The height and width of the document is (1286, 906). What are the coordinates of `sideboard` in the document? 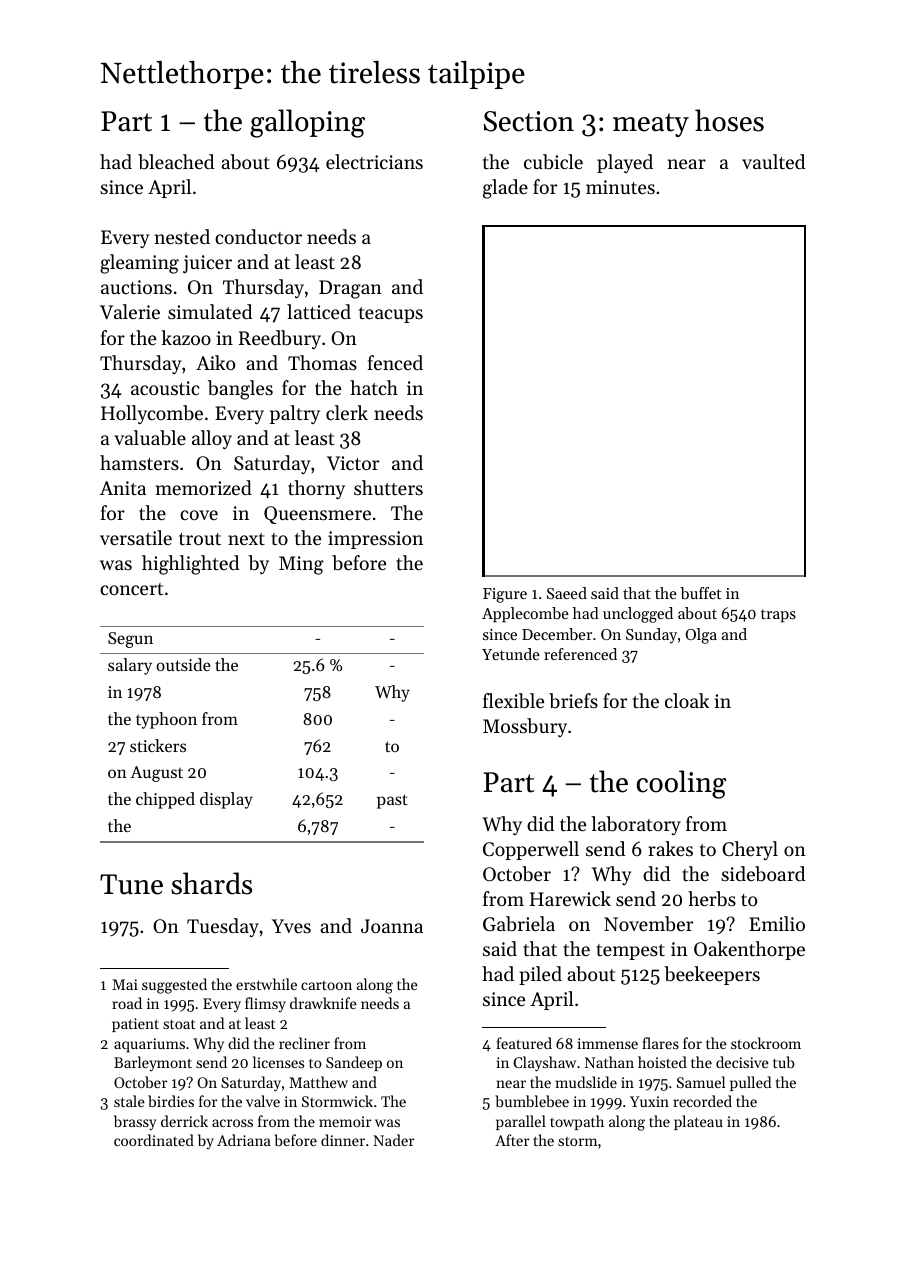 It's located at (763, 873).
